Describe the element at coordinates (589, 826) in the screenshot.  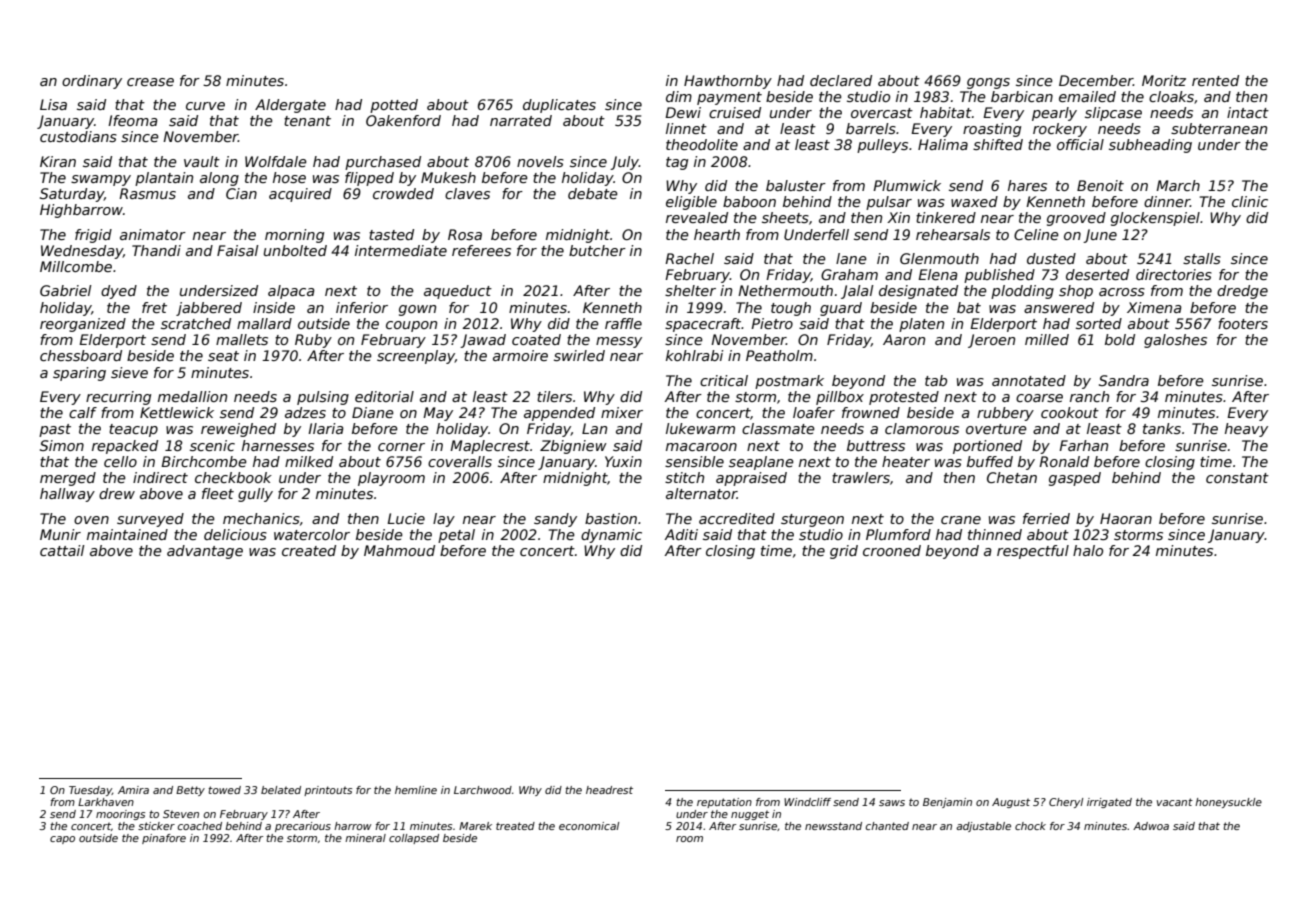
I see `economical` at that location.
